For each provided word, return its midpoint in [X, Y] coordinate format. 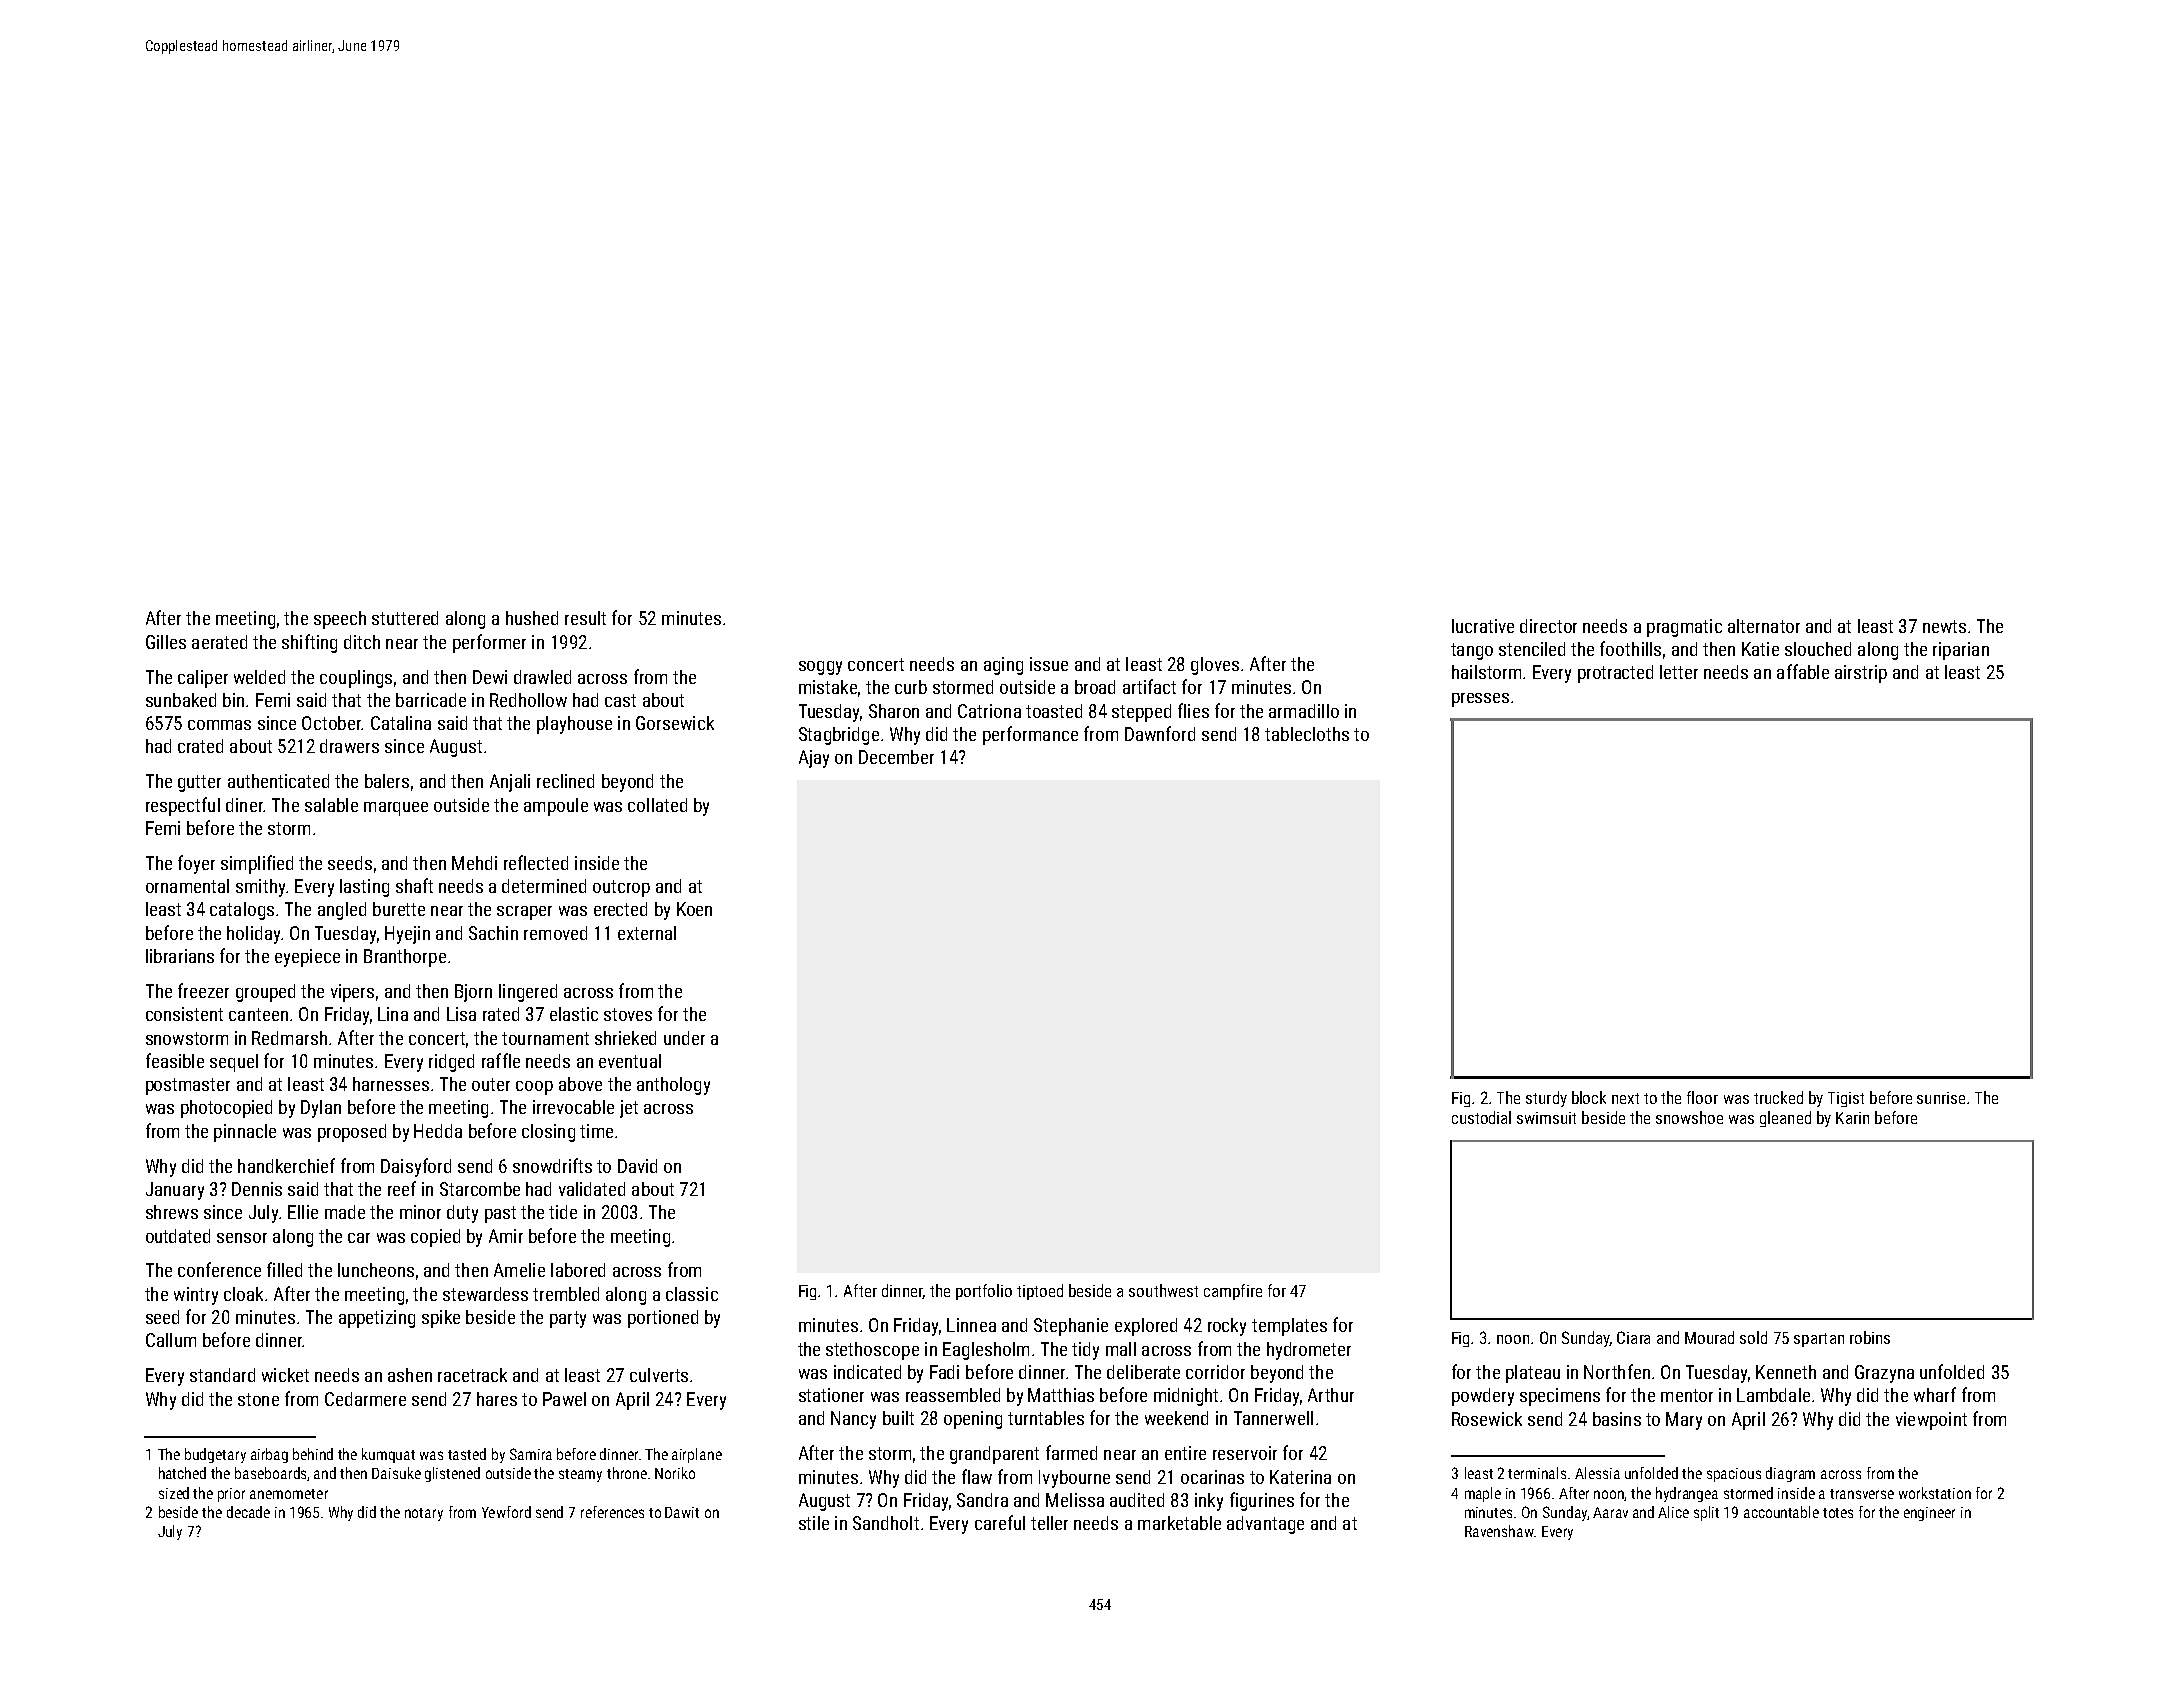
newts [1944, 626]
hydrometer [1309, 1351]
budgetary [215, 1455]
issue [1049, 664]
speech [340, 620]
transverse [1862, 1494]
